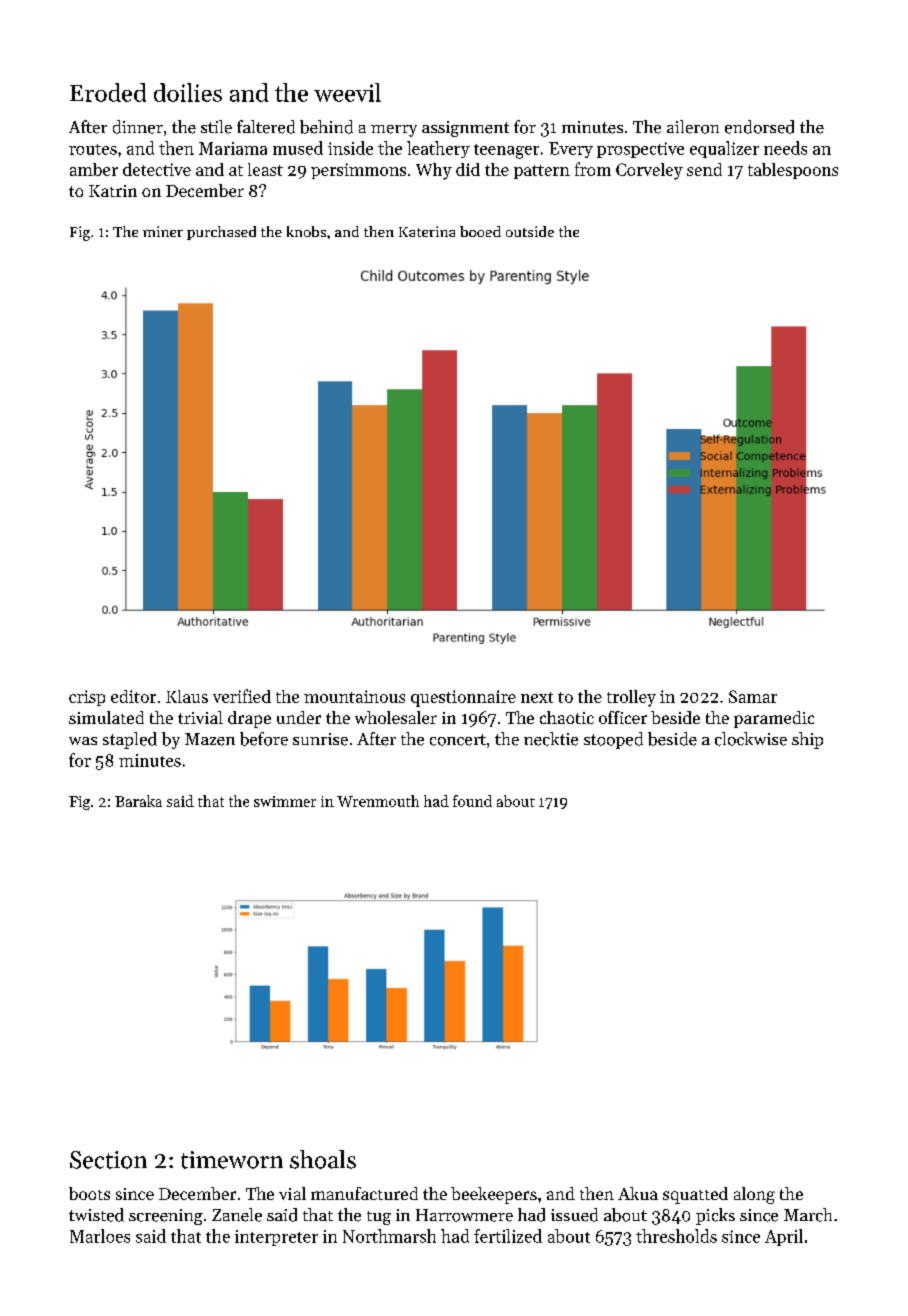 This screenshot has height=1316, width=908. I want to click on crisp, so click(87, 698).
